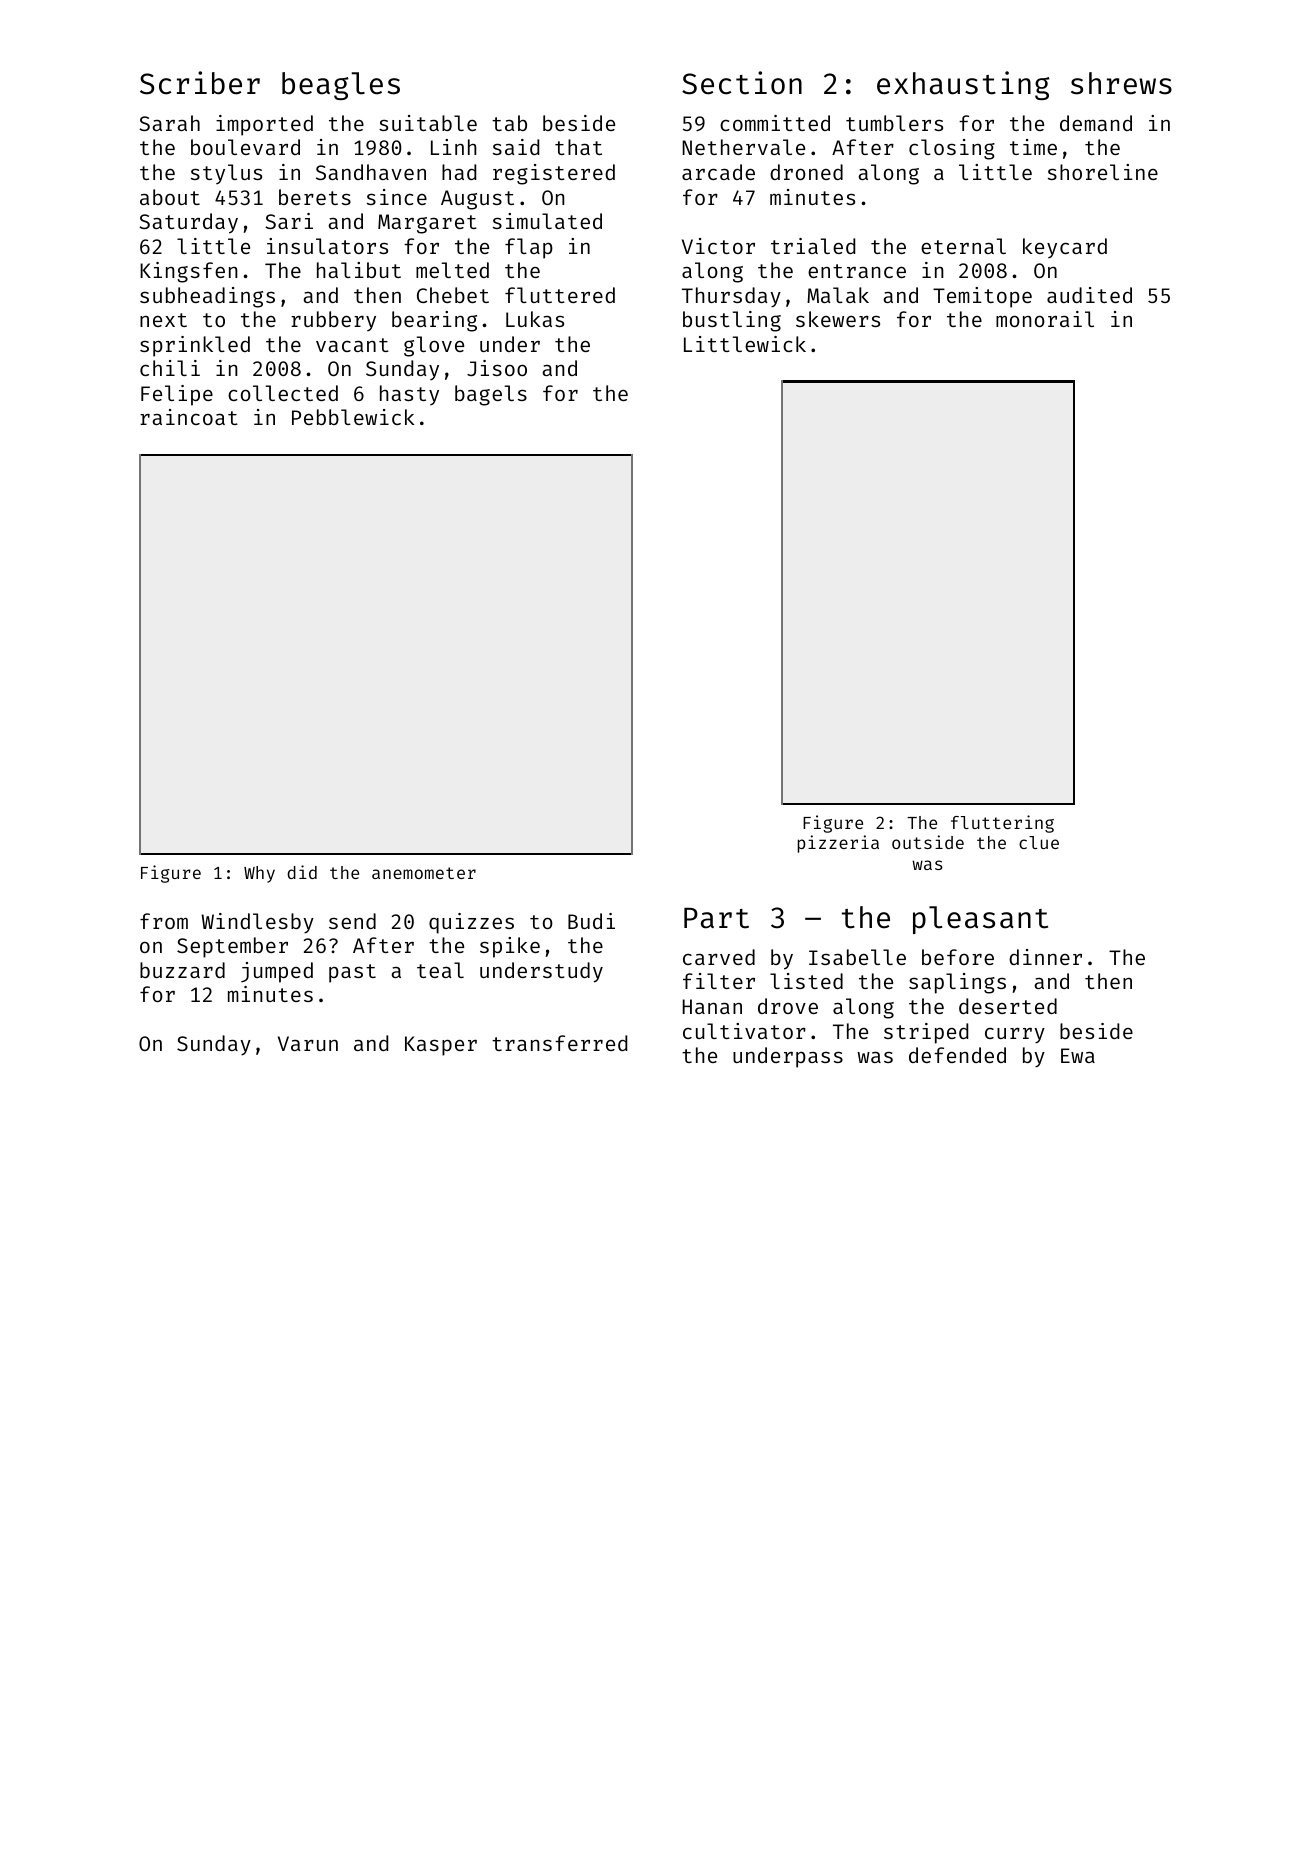 The image size is (1314, 1858). What do you see at coordinates (434, 321) in the document?
I see `bearing` at bounding box center [434, 321].
